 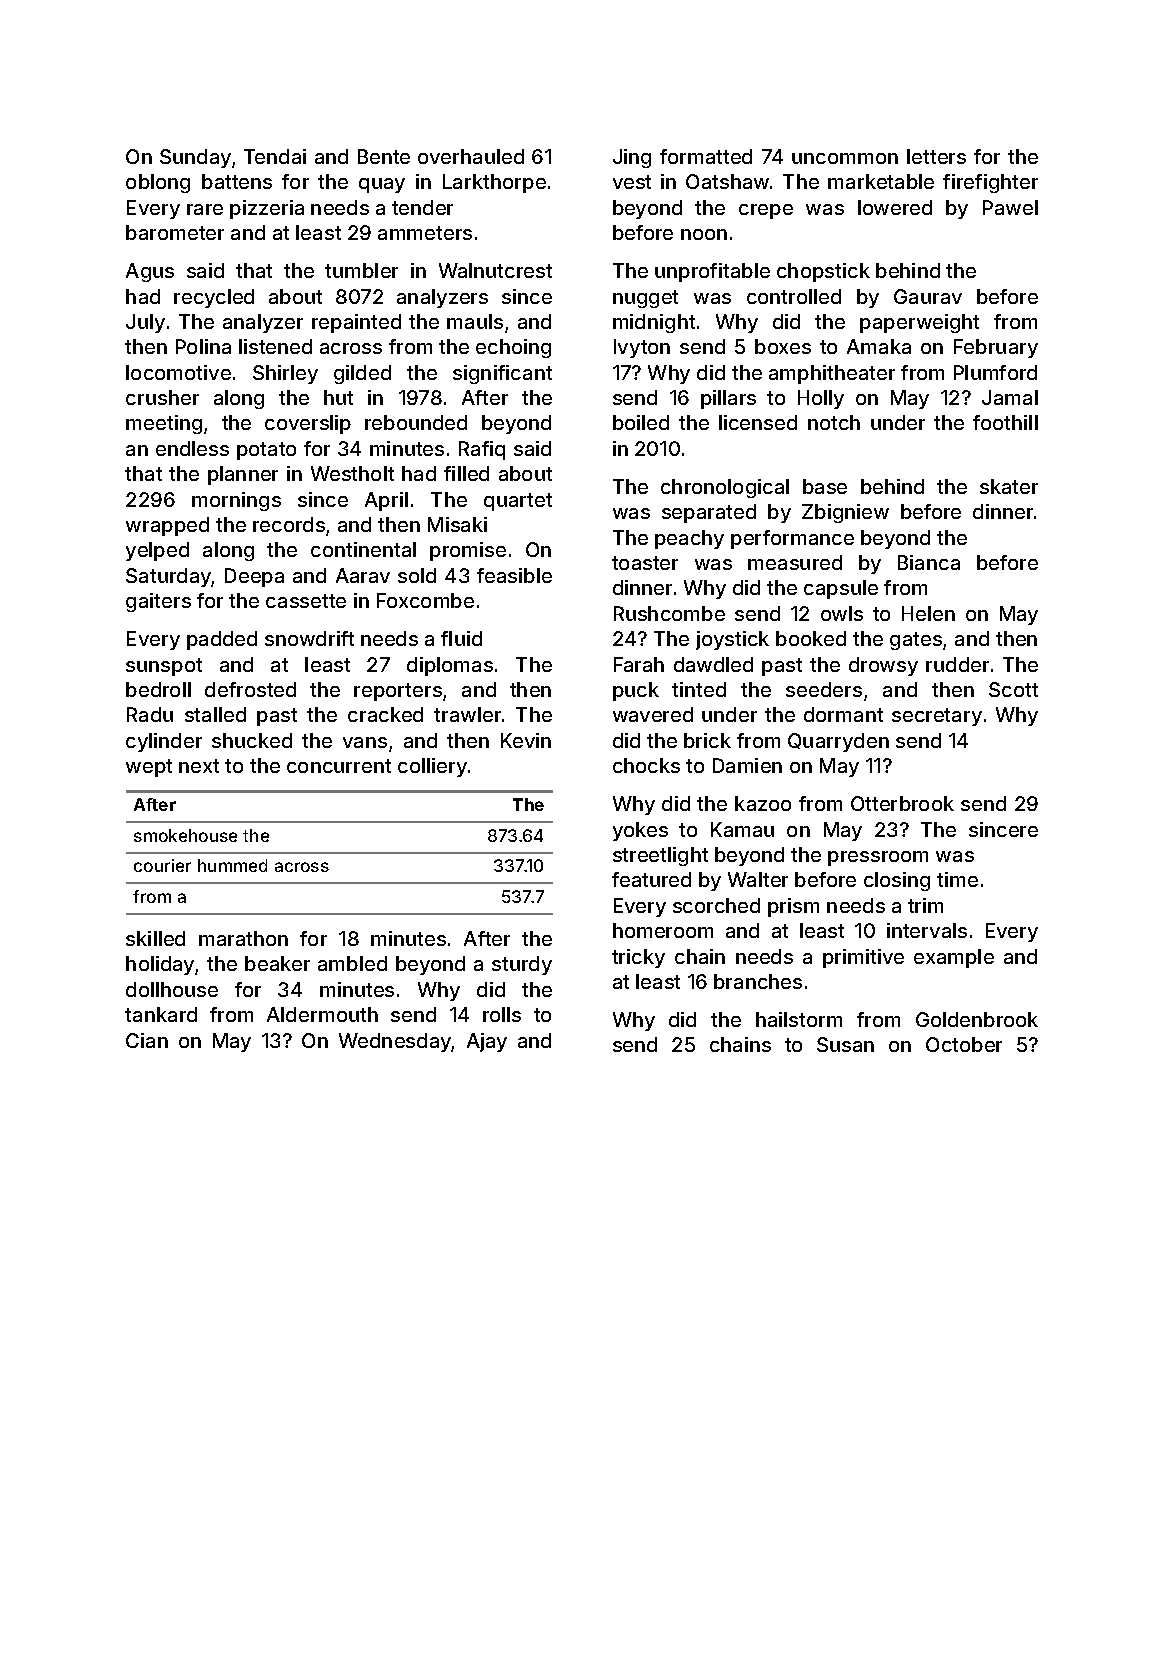 I want to click on Wednesday, so click(x=395, y=1042).
